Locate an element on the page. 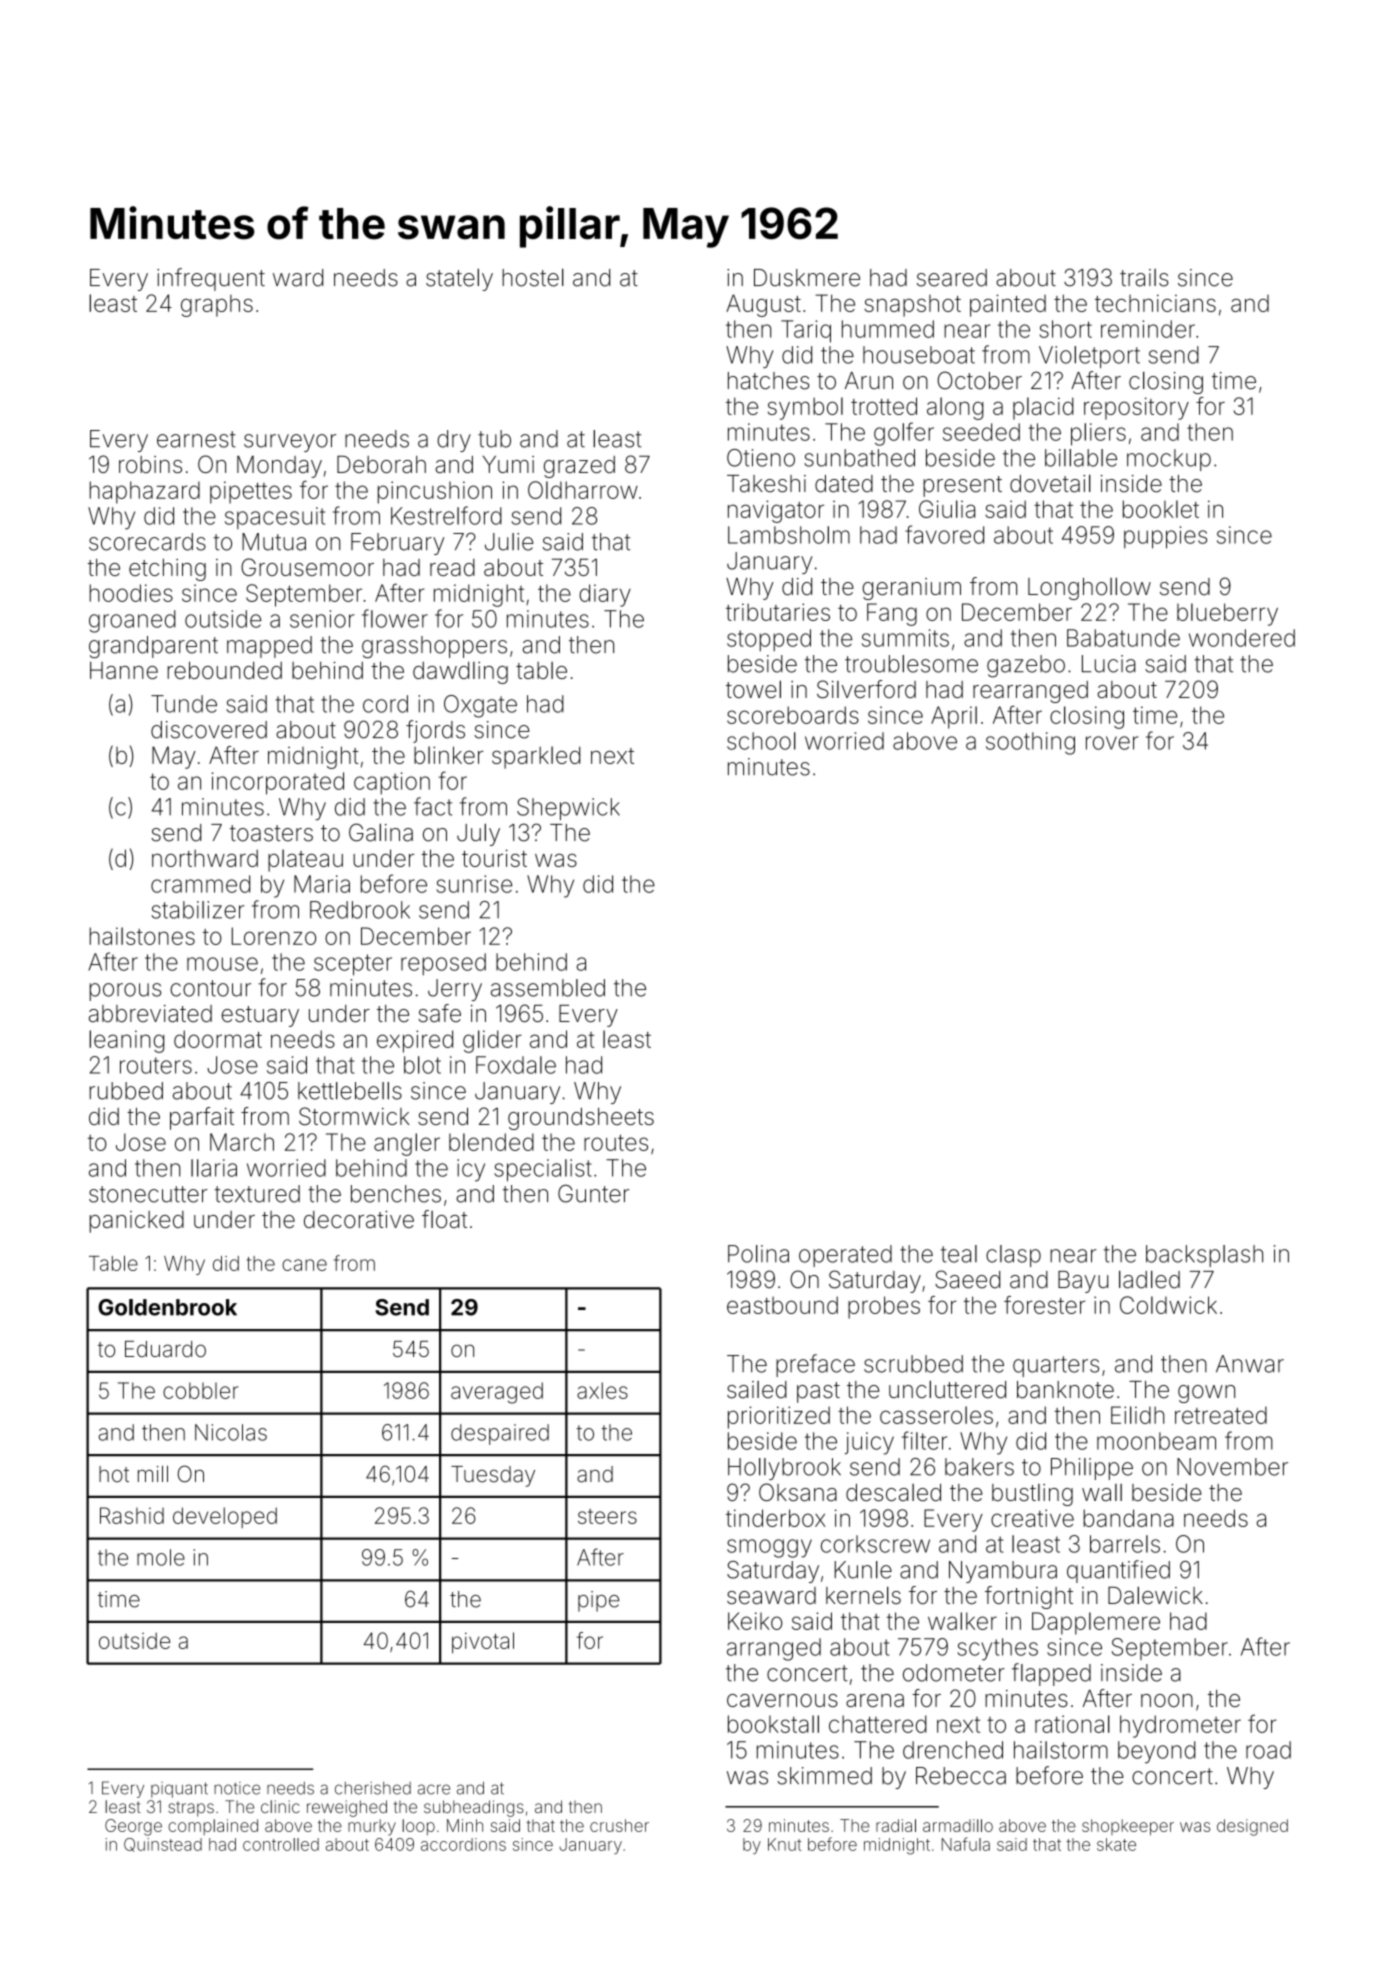  graphs is located at coordinates (217, 306).
